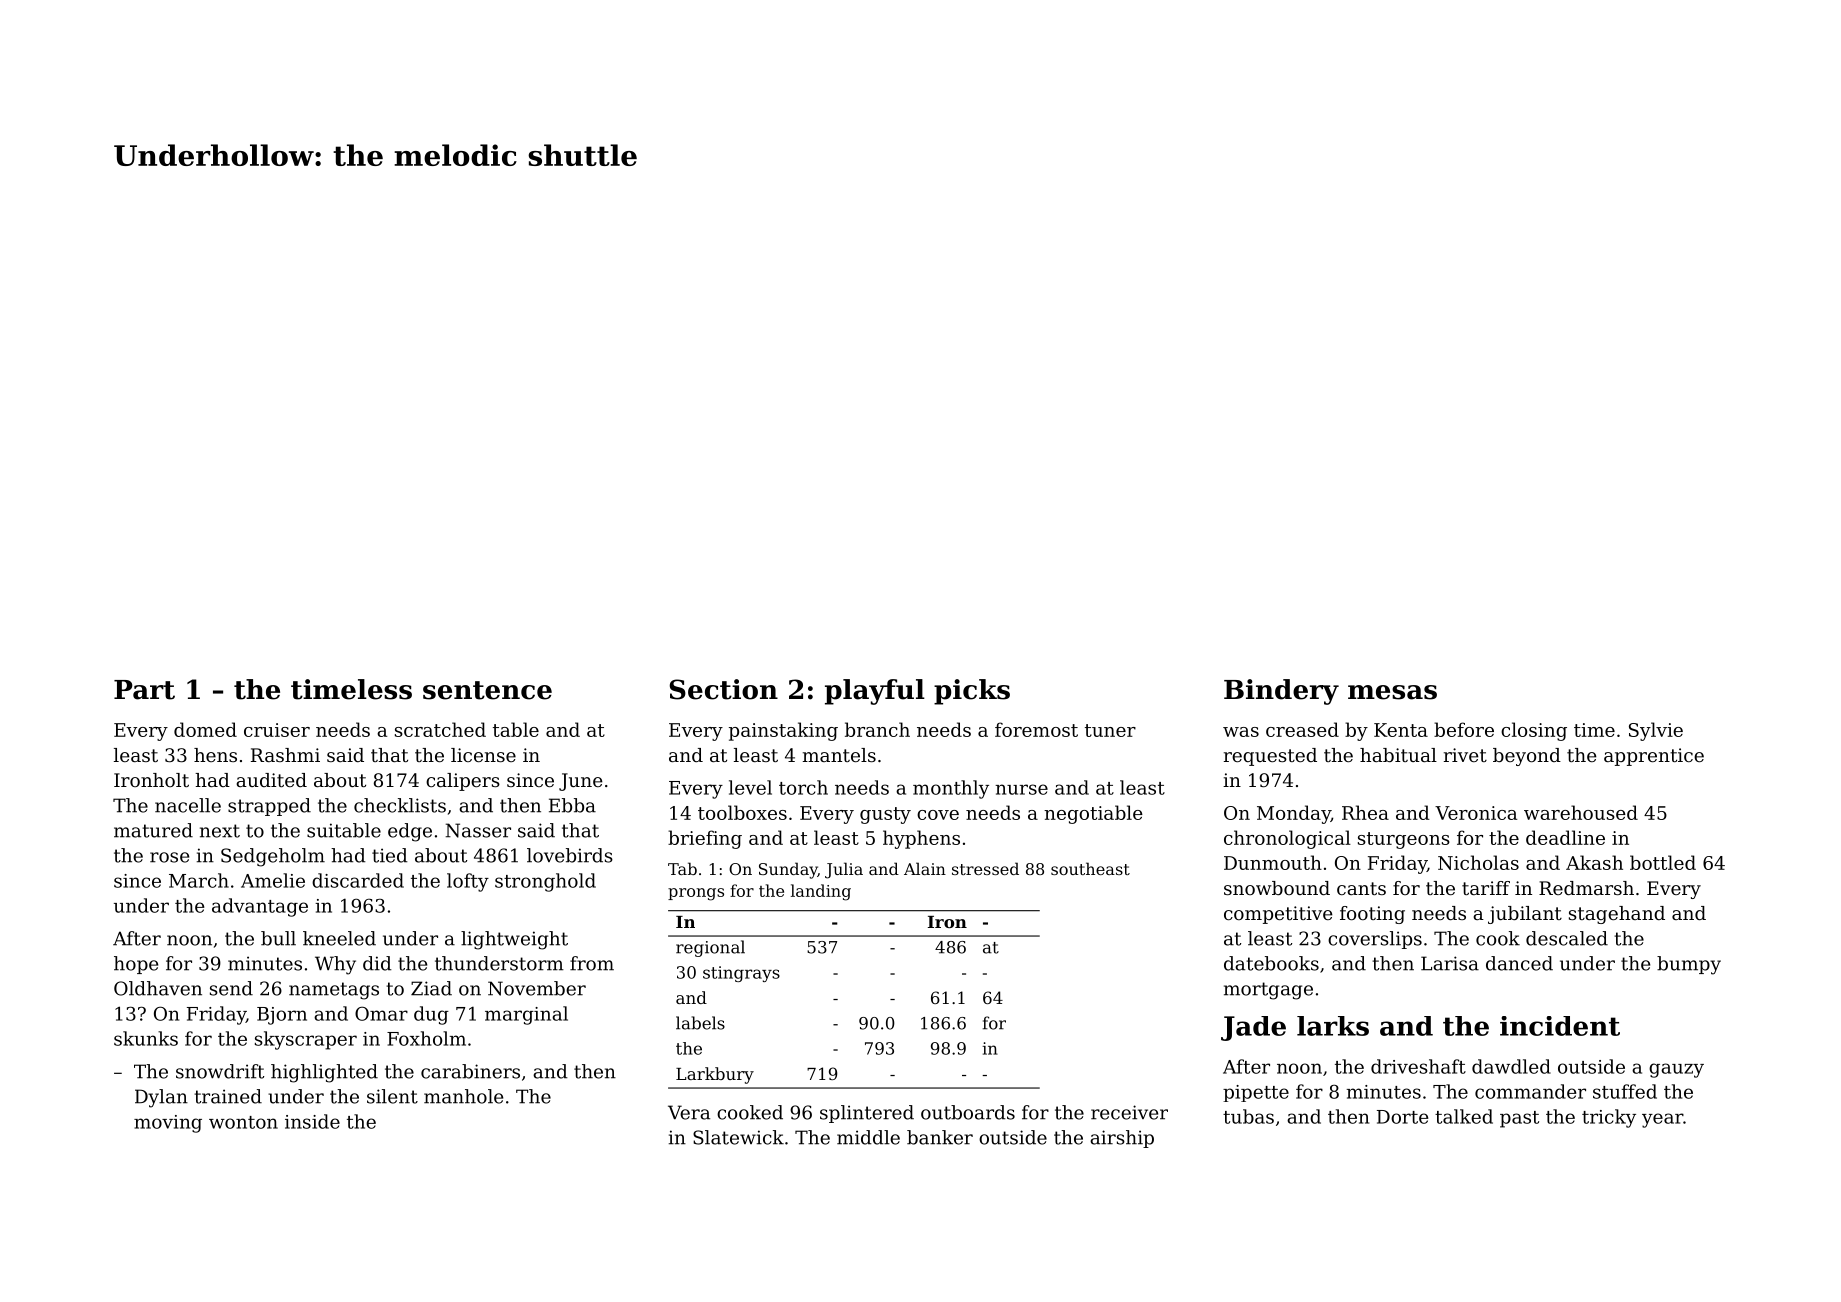 This image has width=1841, height=1302. Describe the element at coordinates (440, 729) in the image. I see `scratched` at that location.
